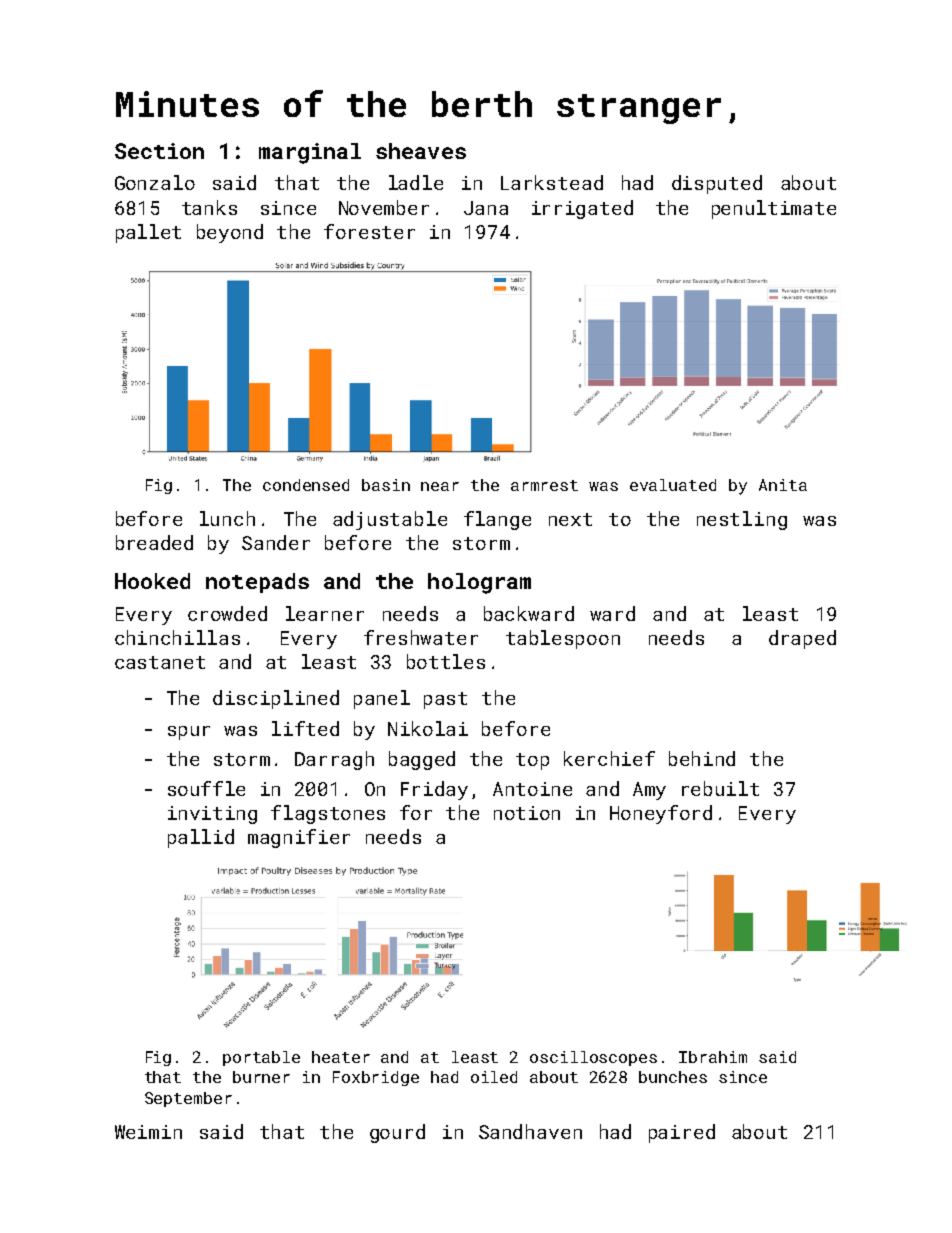 Image resolution: width=952 pixels, height=1233 pixels. Describe the element at coordinates (421, 151) in the screenshot. I see `sheaves` at that location.
